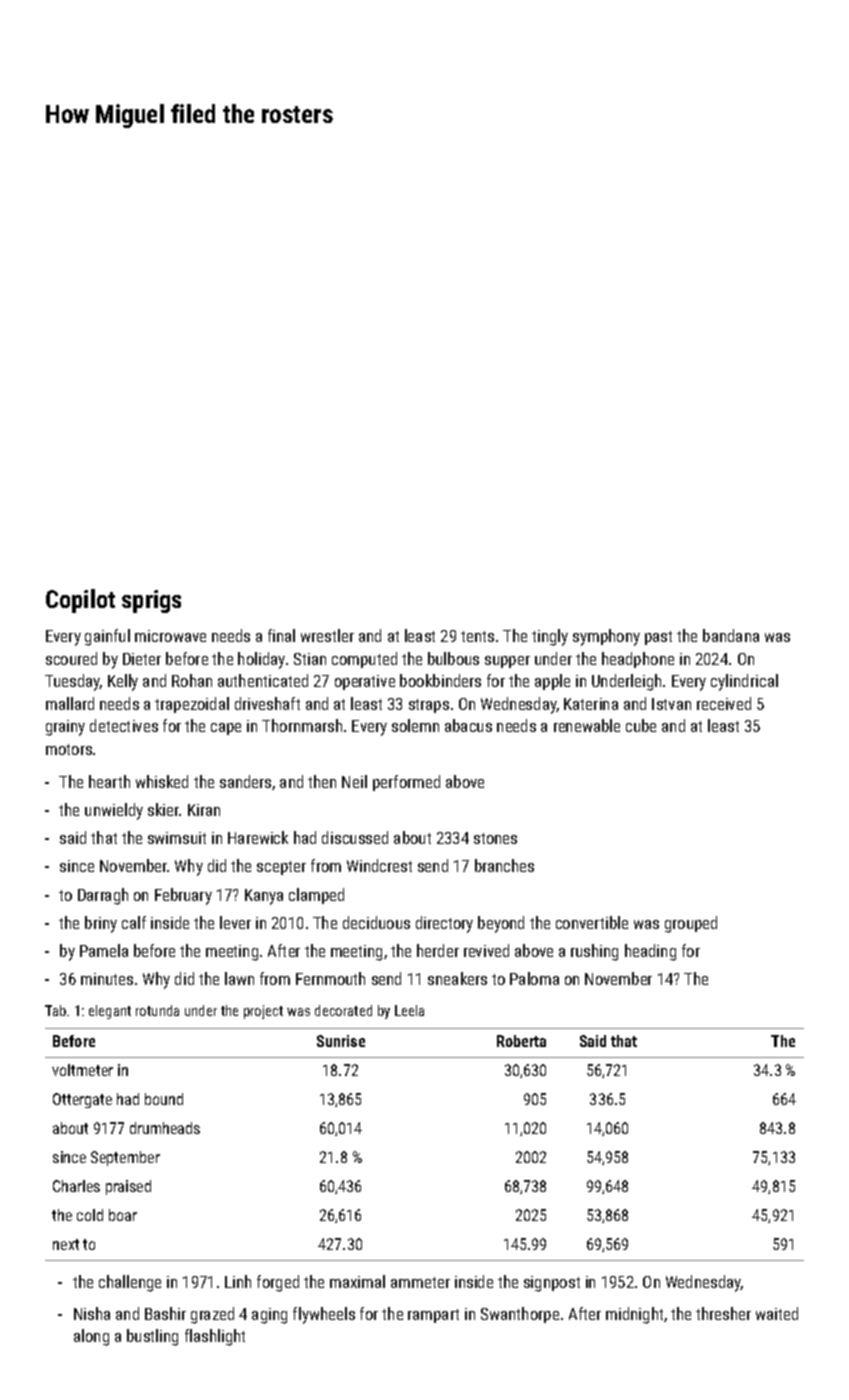  I want to click on grouped, so click(691, 924).
